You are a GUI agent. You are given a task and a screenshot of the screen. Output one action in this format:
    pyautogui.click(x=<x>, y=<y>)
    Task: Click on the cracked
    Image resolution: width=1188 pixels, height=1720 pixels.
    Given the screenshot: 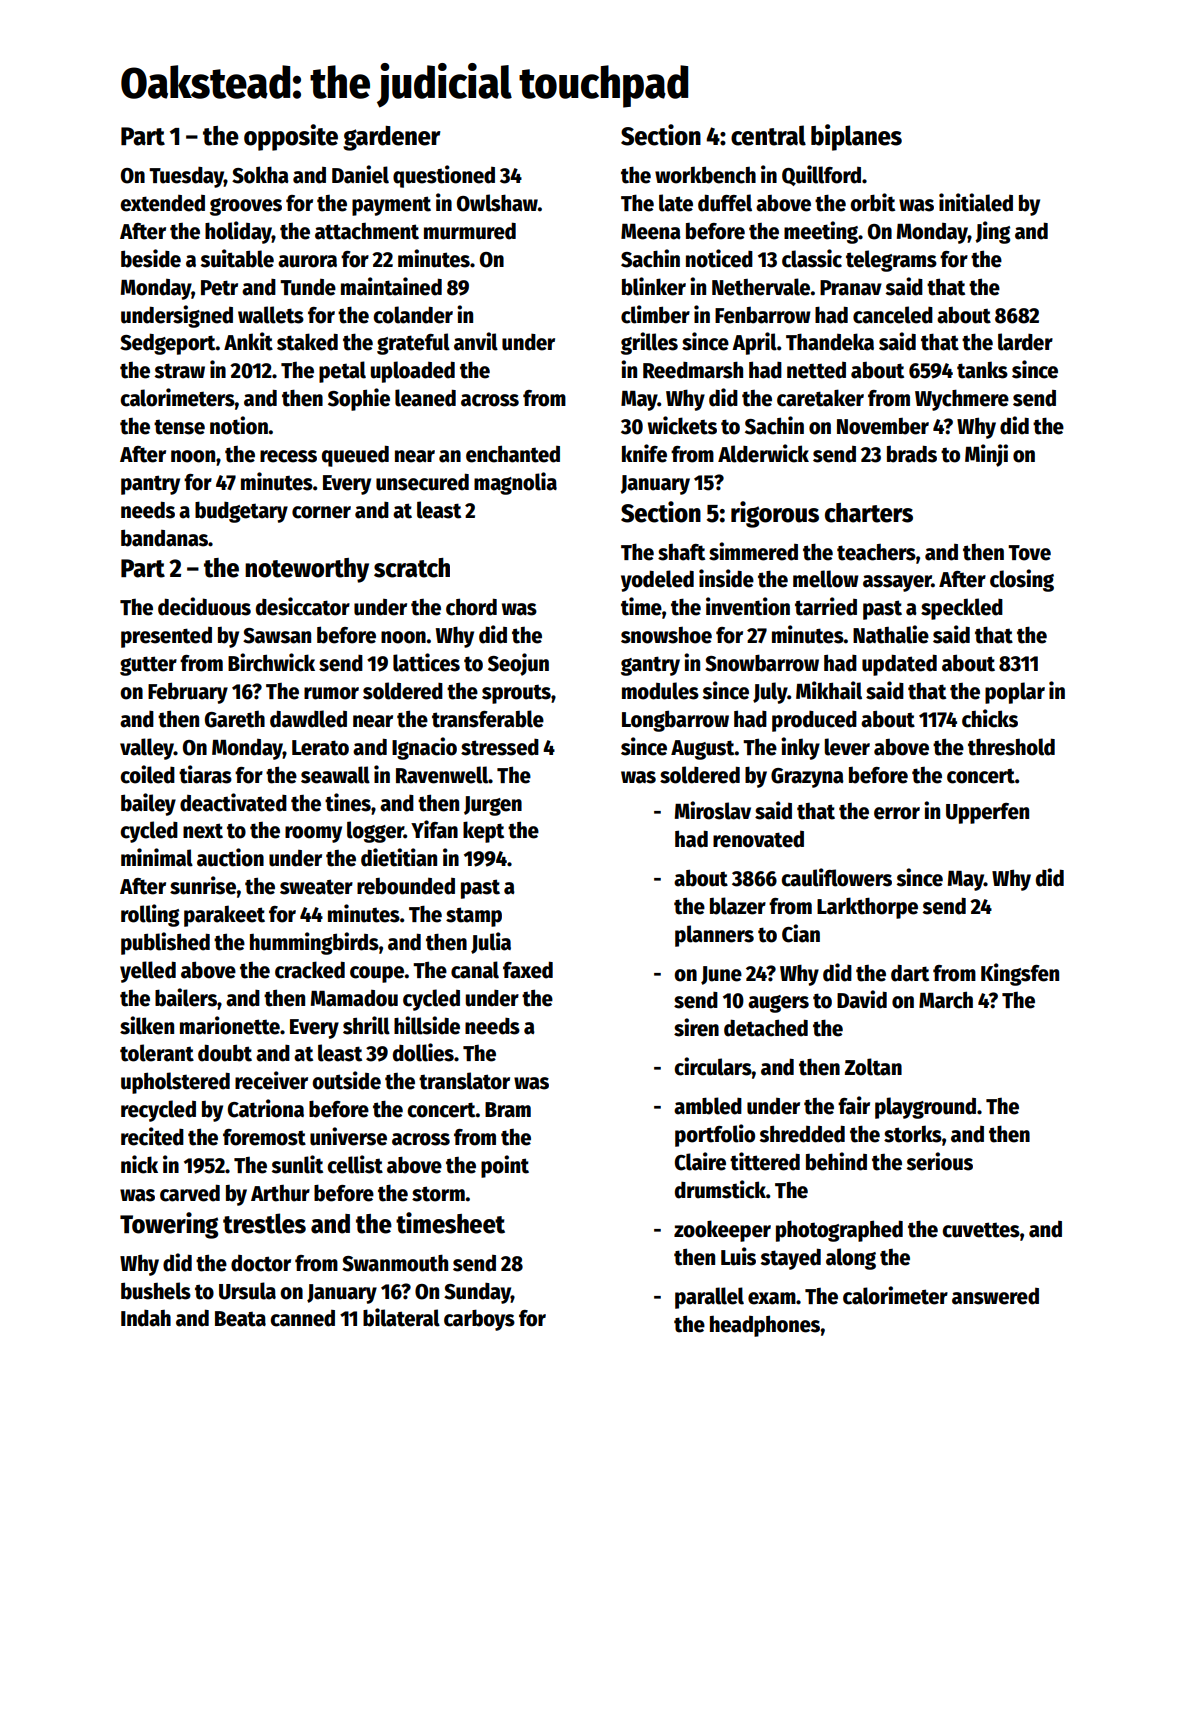 What is the action you would take?
    pyautogui.click(x=310, y=970)
